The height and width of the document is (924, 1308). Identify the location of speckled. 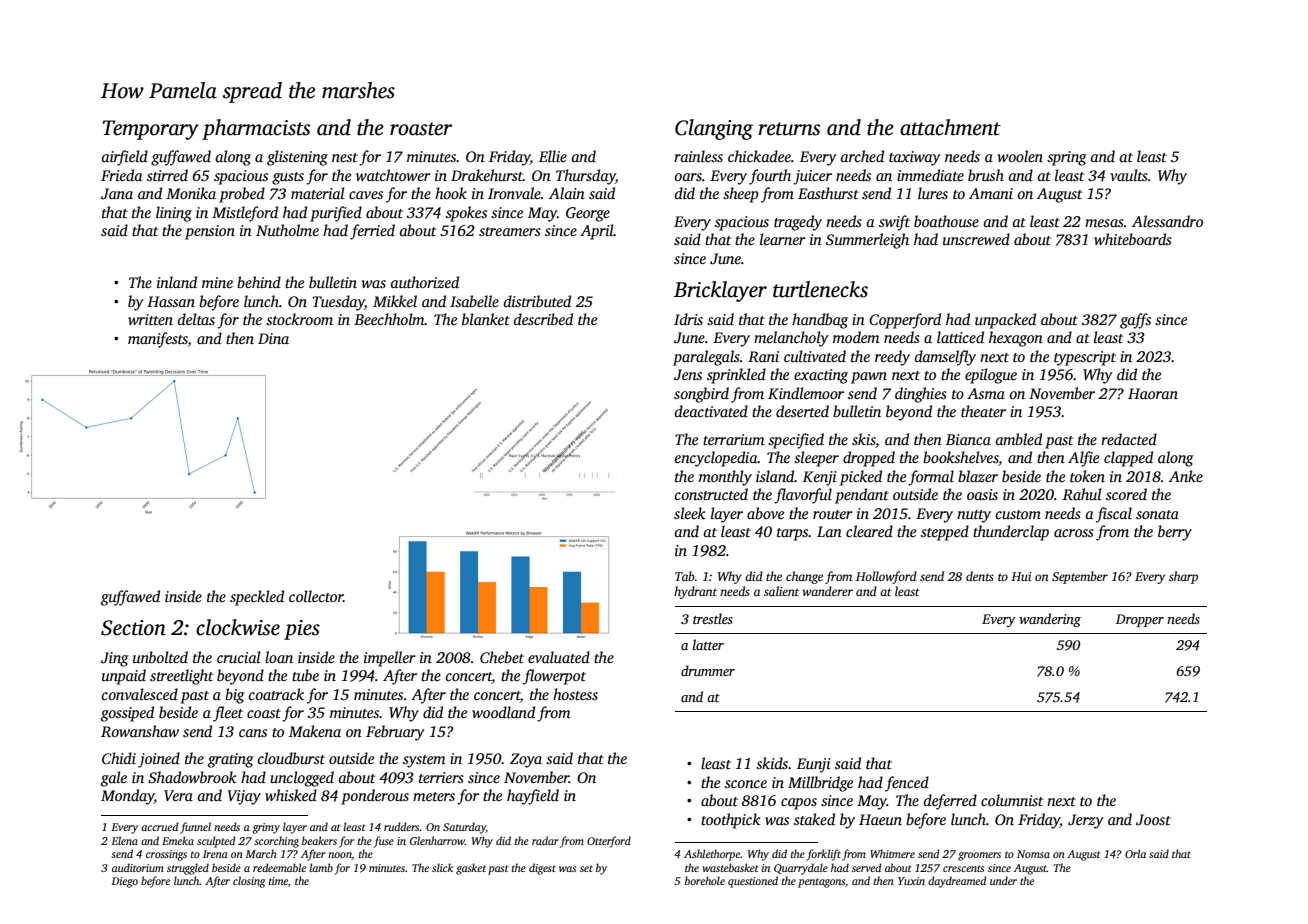
(257, 598).
